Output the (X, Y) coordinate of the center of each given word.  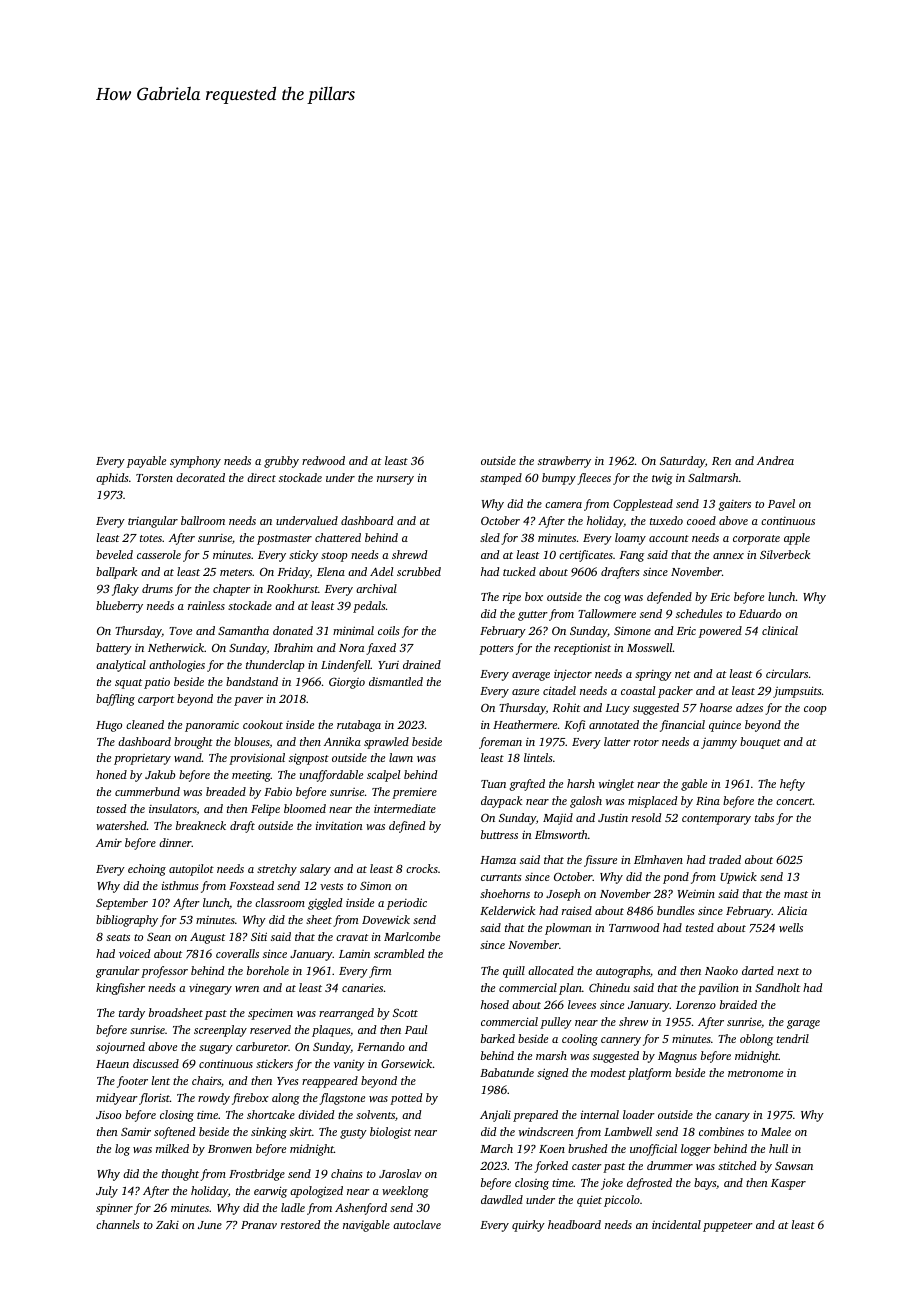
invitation (339, 825)
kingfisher (120, 989)
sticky (303, 556)
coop (815, 710)
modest (608, 1072)
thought (180, 1175)
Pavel (781, 503)
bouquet (760, 743)
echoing (147, 870)
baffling (115, 700)
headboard (574, 1224)
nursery (395, 480)
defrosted (649, 1184)
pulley (556, 1023)
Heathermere (525, 724)
